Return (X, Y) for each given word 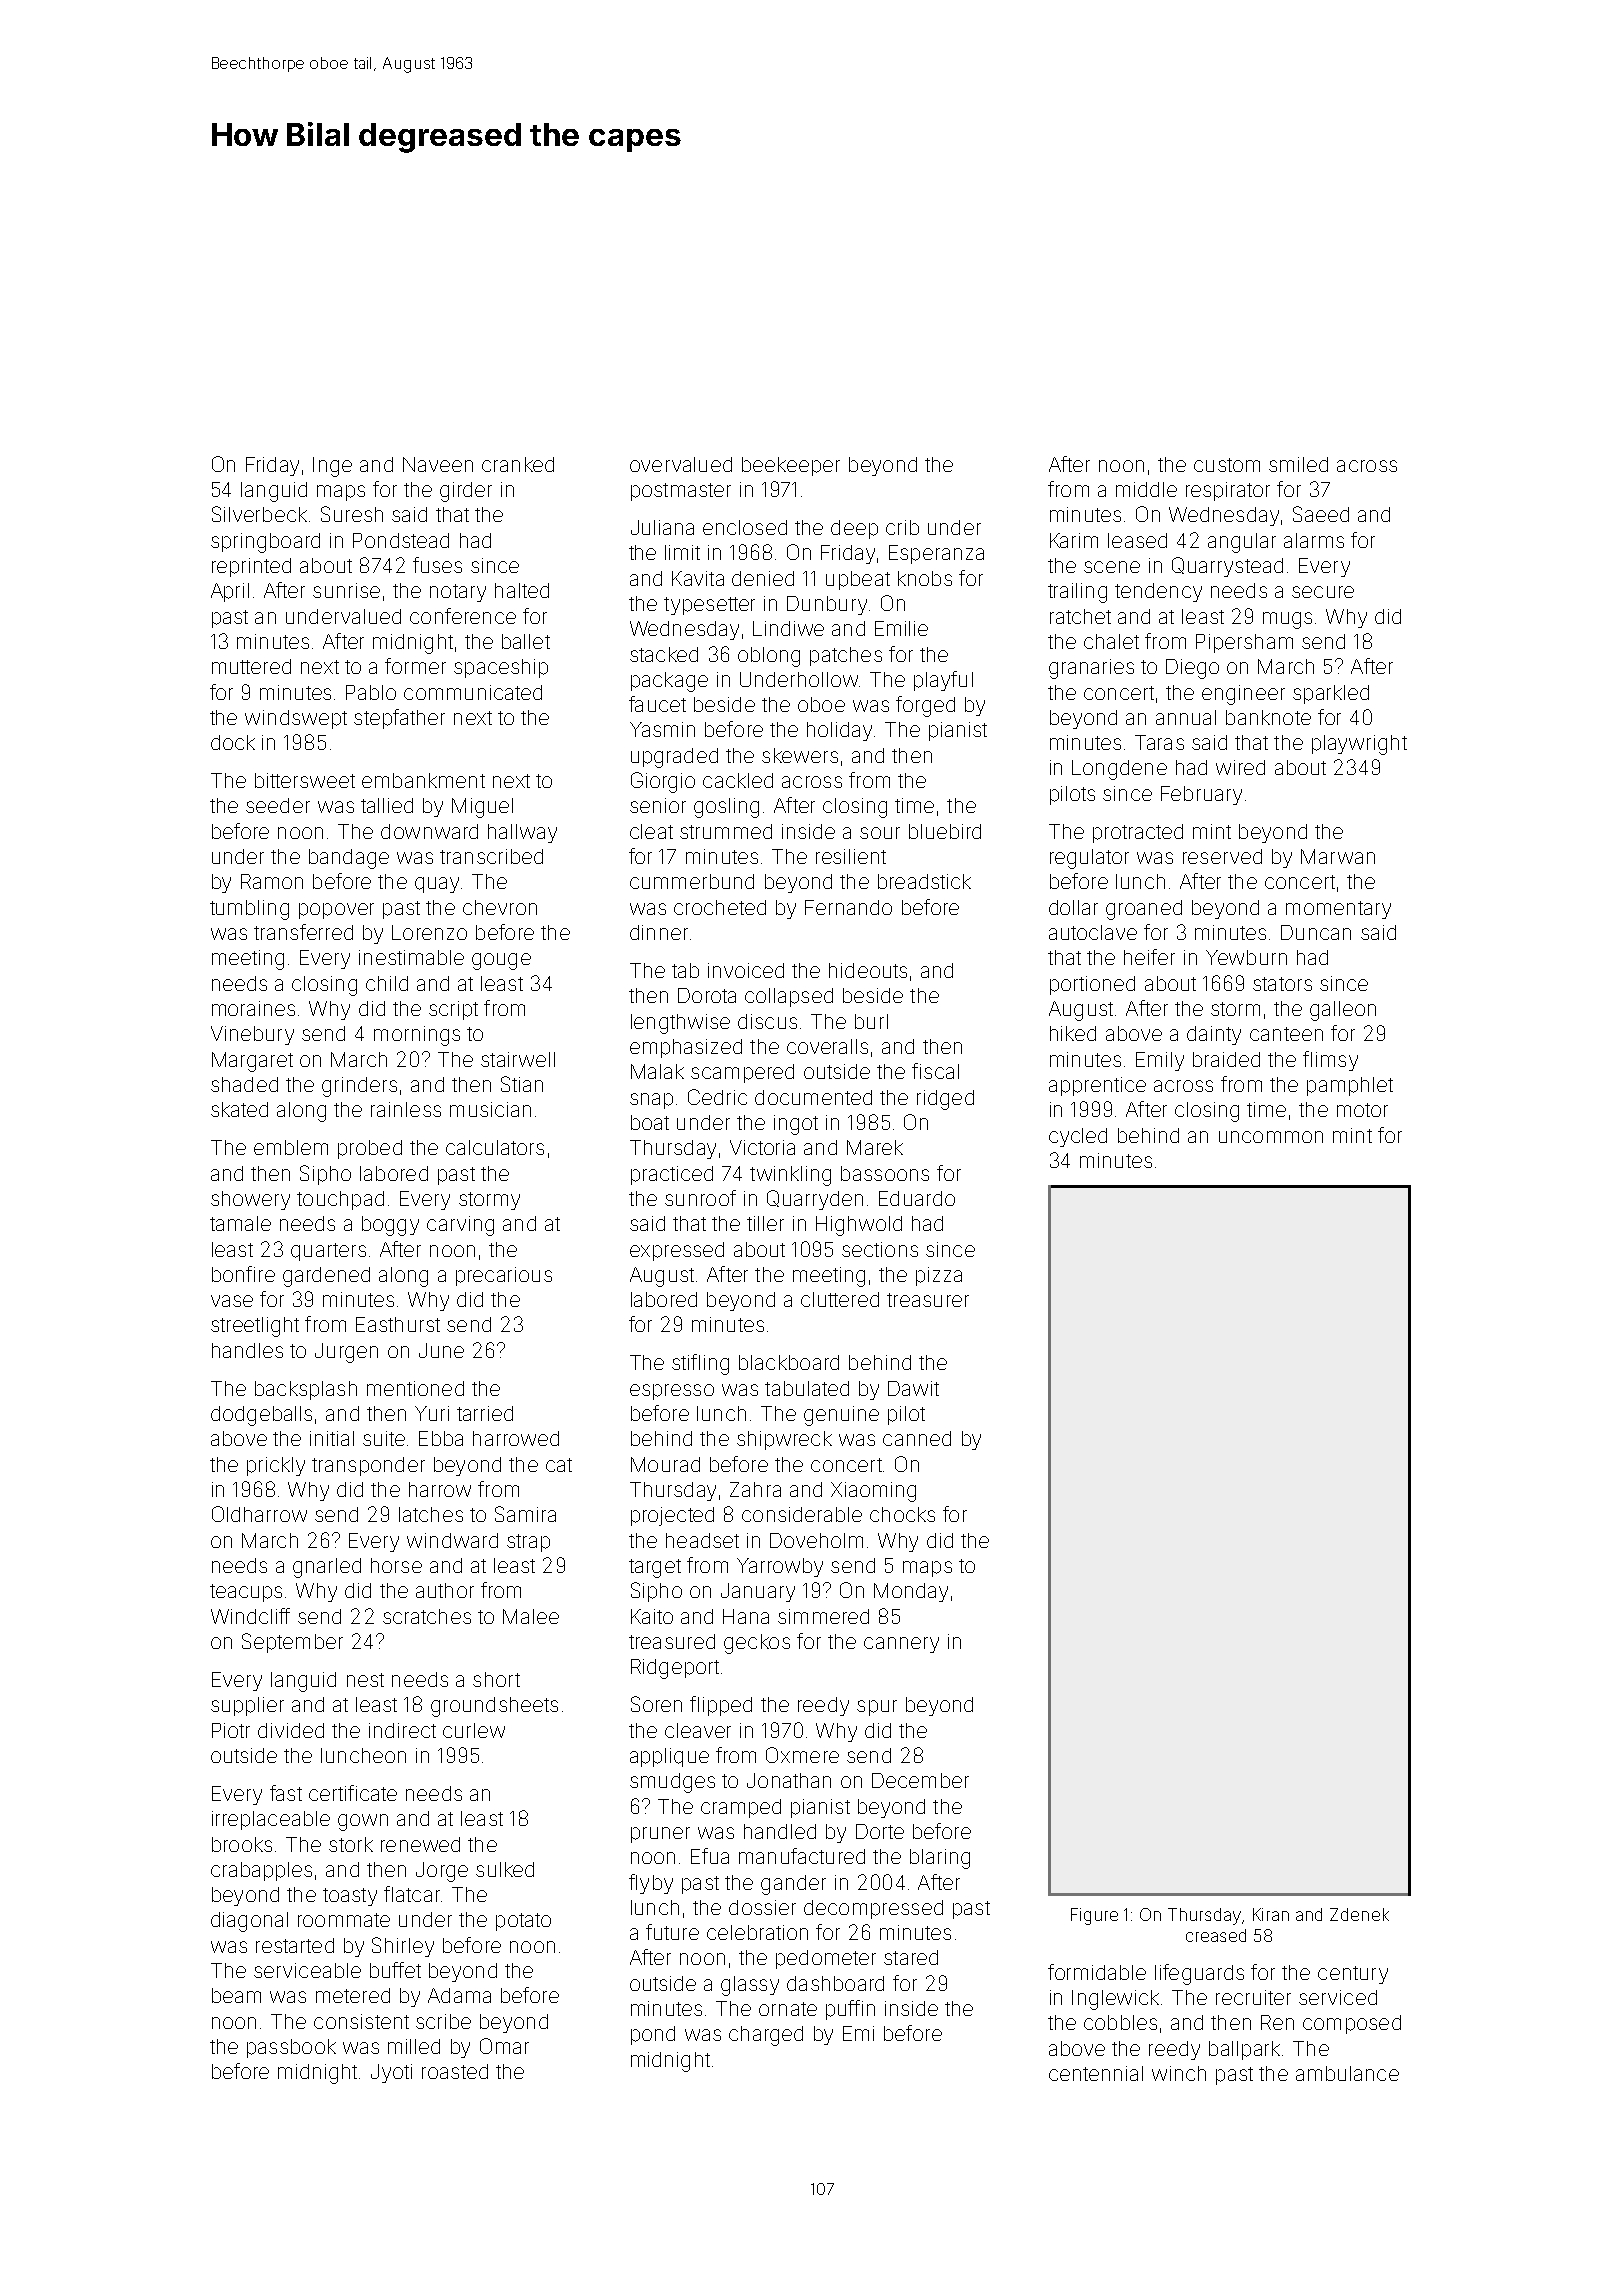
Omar (504, 2046)
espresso (672, 1392)
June (441, 1350)
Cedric (717, 1097)
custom (1227, 465)
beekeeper (791, 466)
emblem (291, 1147)
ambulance (1347, 2073)
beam (236, 1995)
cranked (518, 464)
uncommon (1271, 1137)
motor (1362, 1110)
